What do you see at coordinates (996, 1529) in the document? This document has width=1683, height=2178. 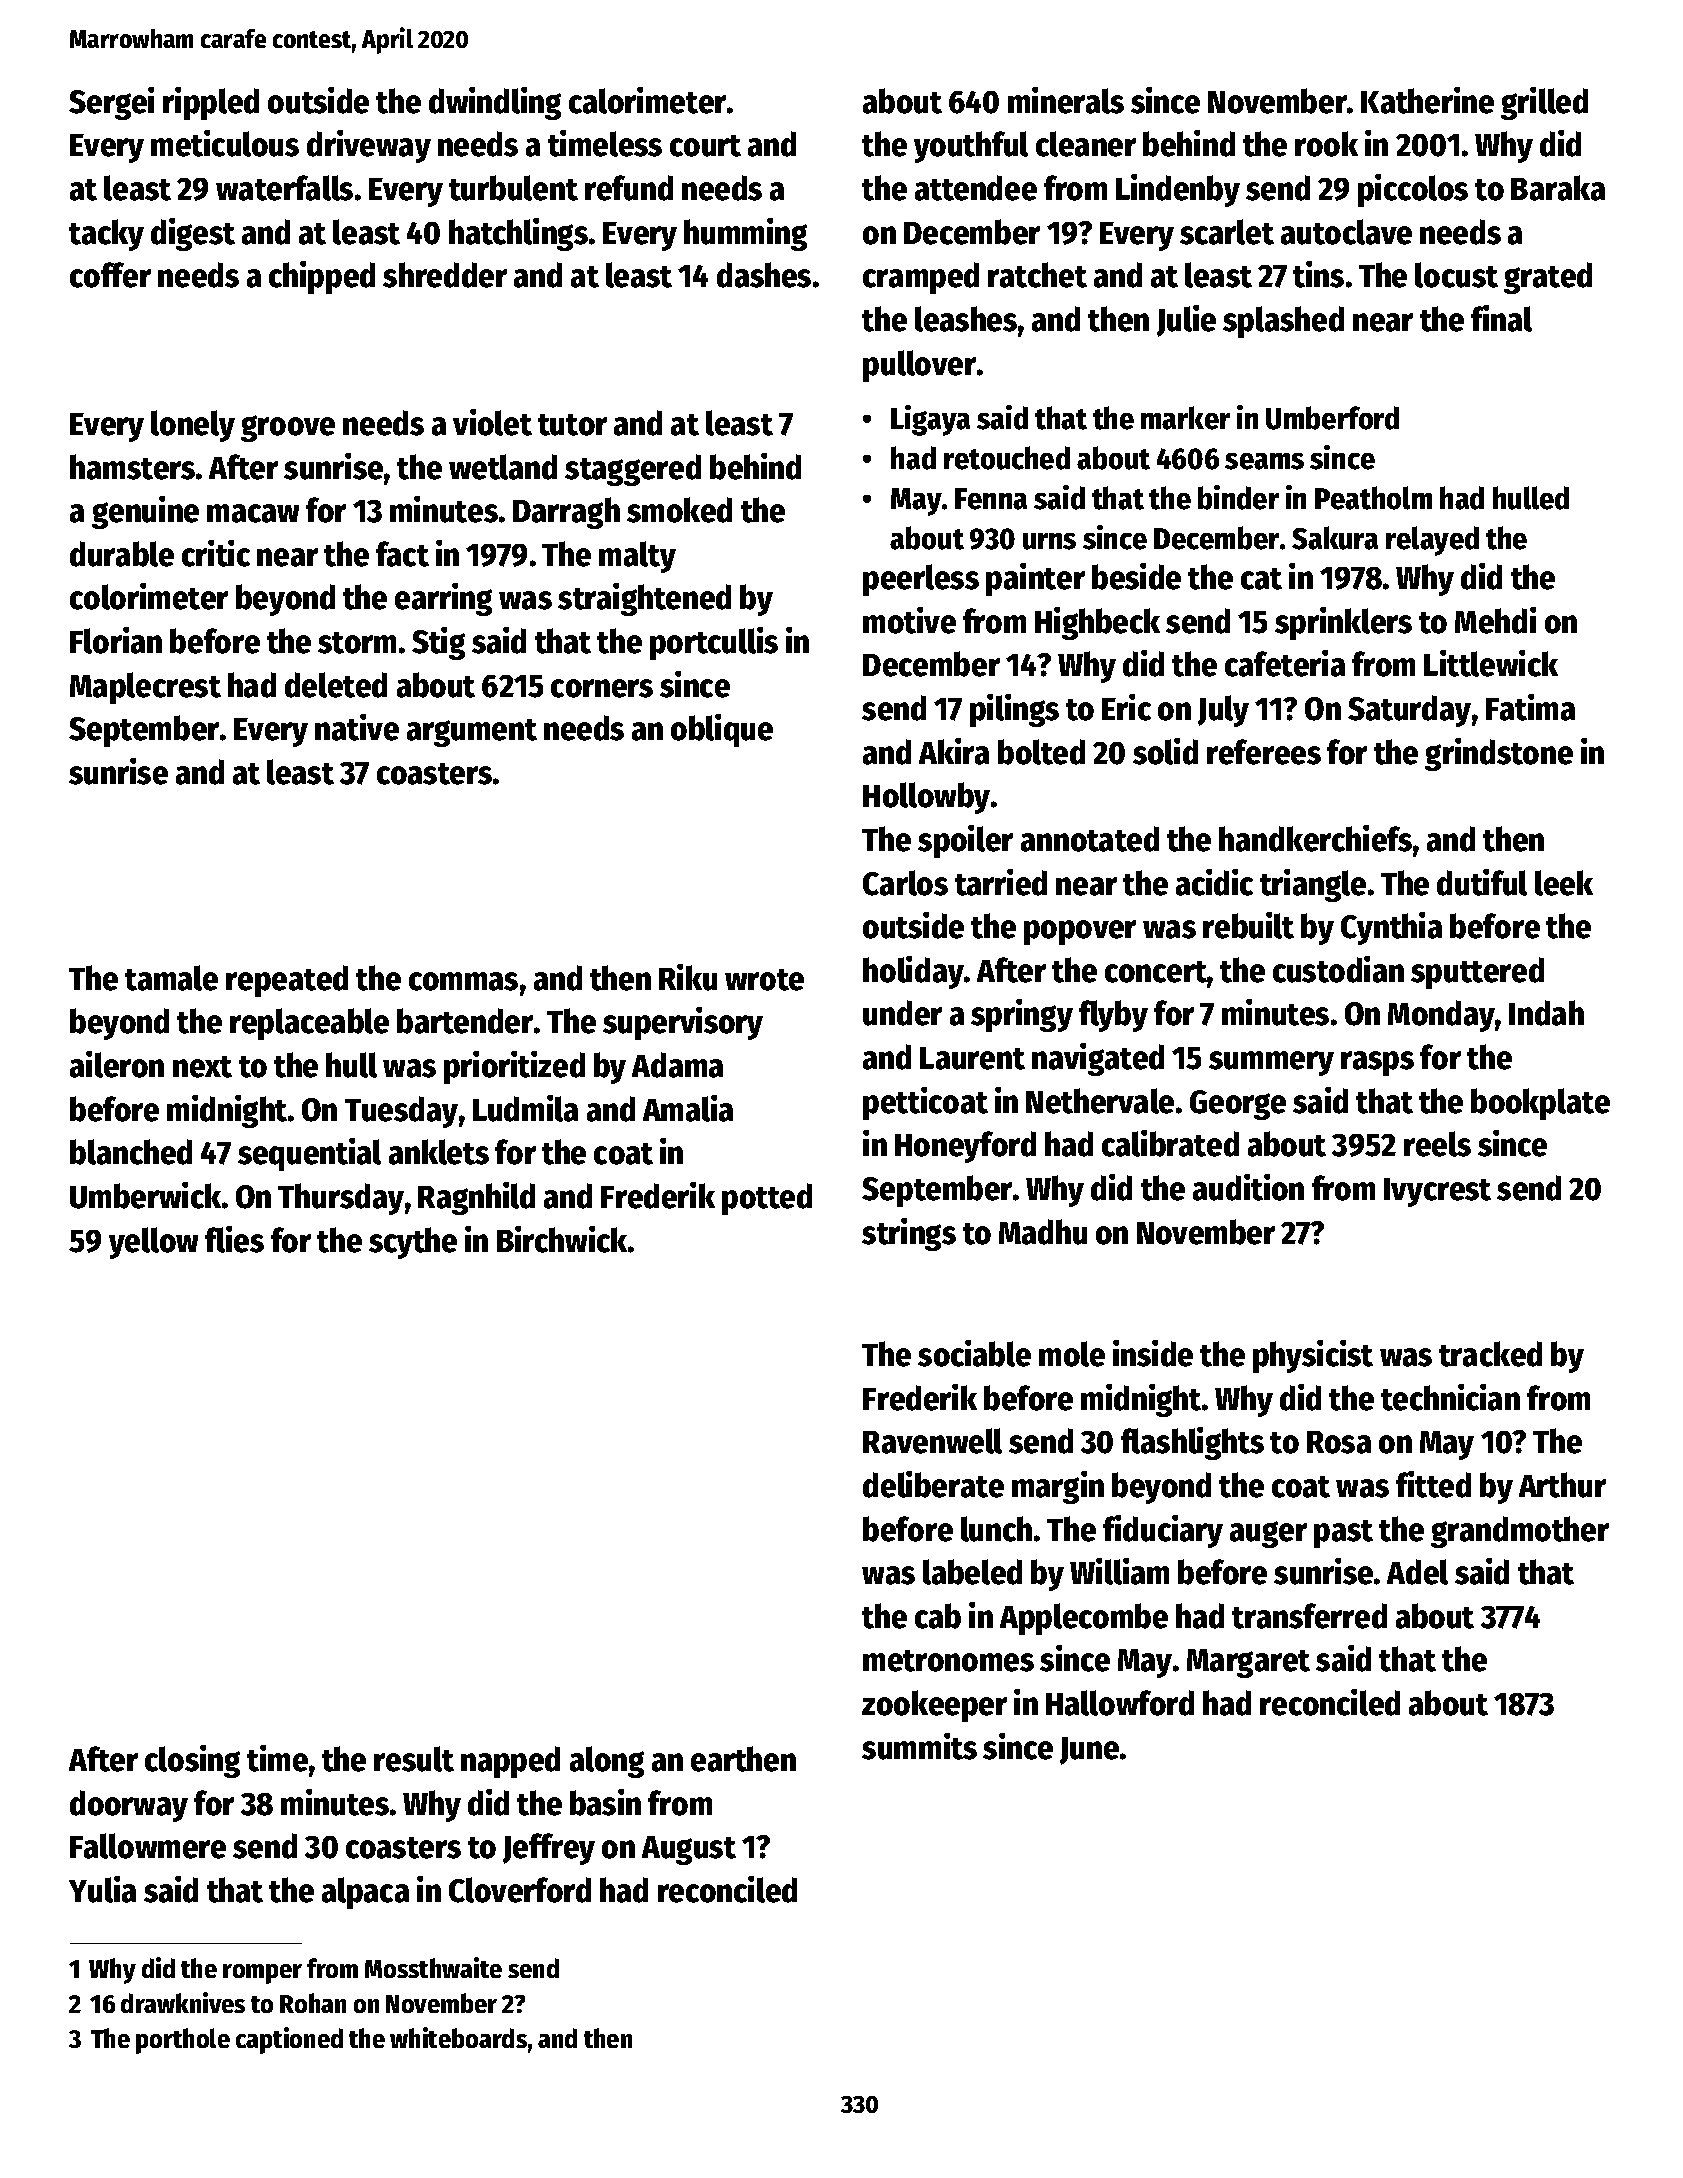 I see `lunch` at bounding box center [996, 1529].
